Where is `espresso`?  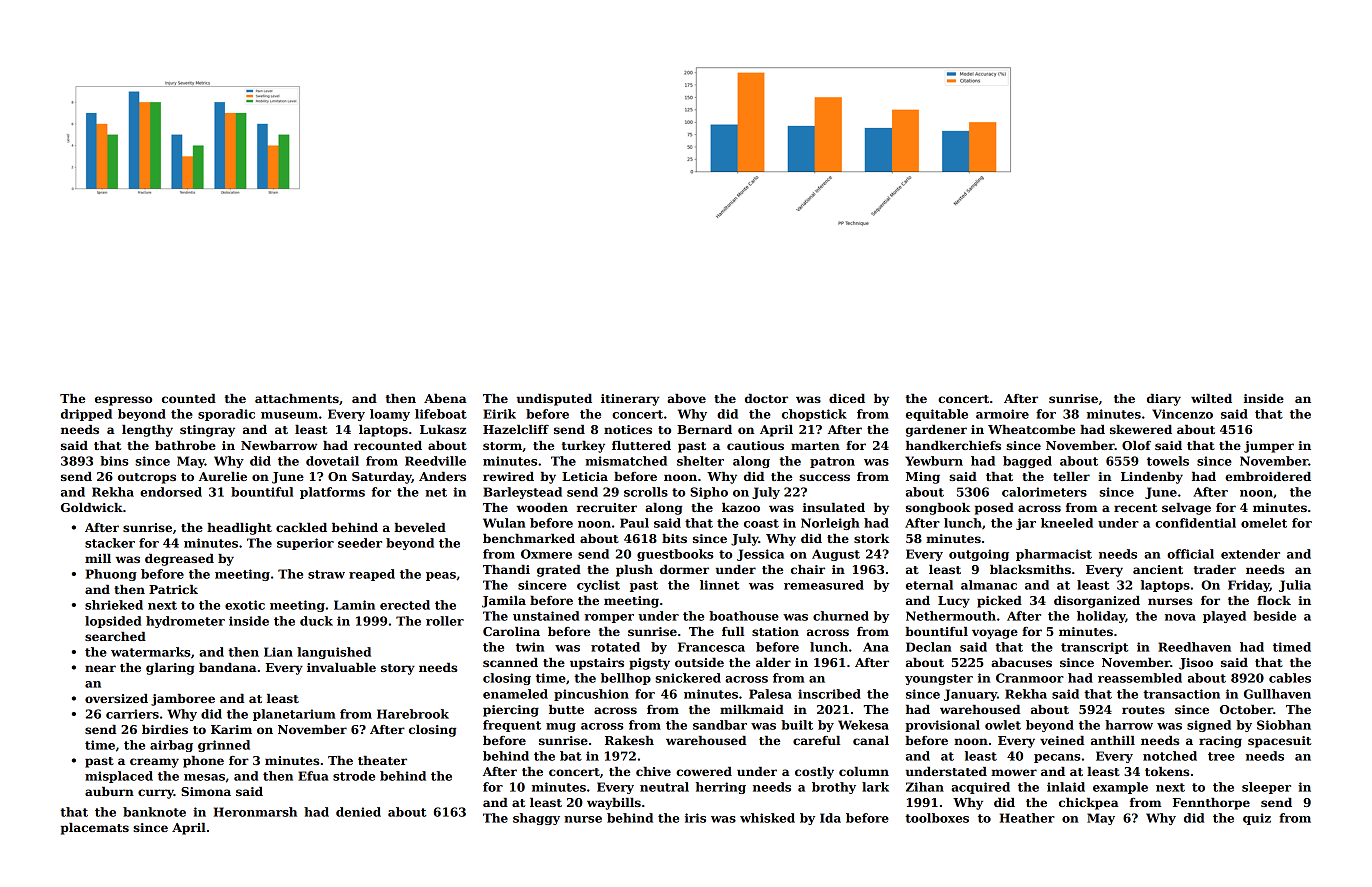 espresso is located at coordinates (123, 401).
